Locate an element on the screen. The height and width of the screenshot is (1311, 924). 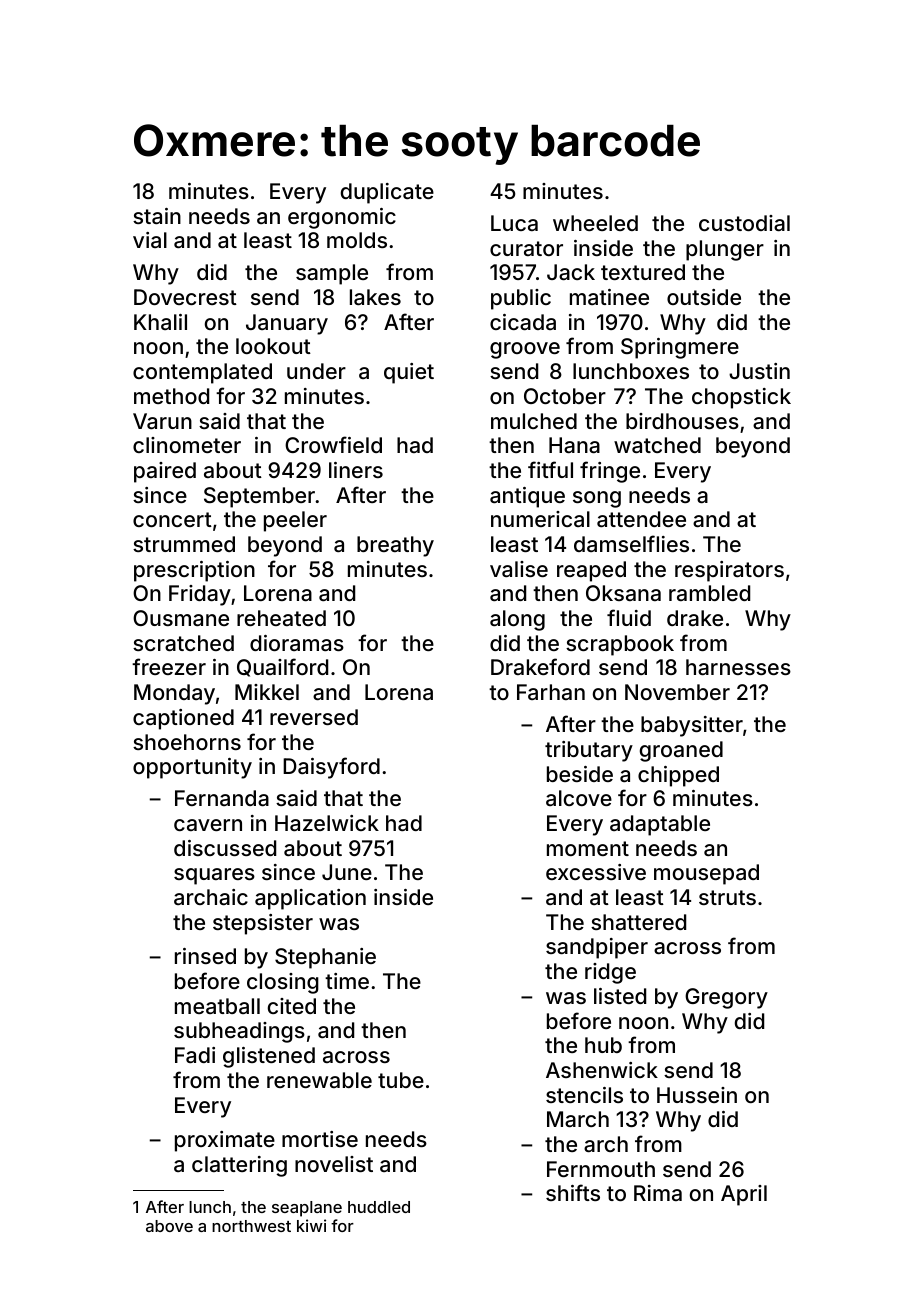
Farhan is located at coordinates (551, 692).
